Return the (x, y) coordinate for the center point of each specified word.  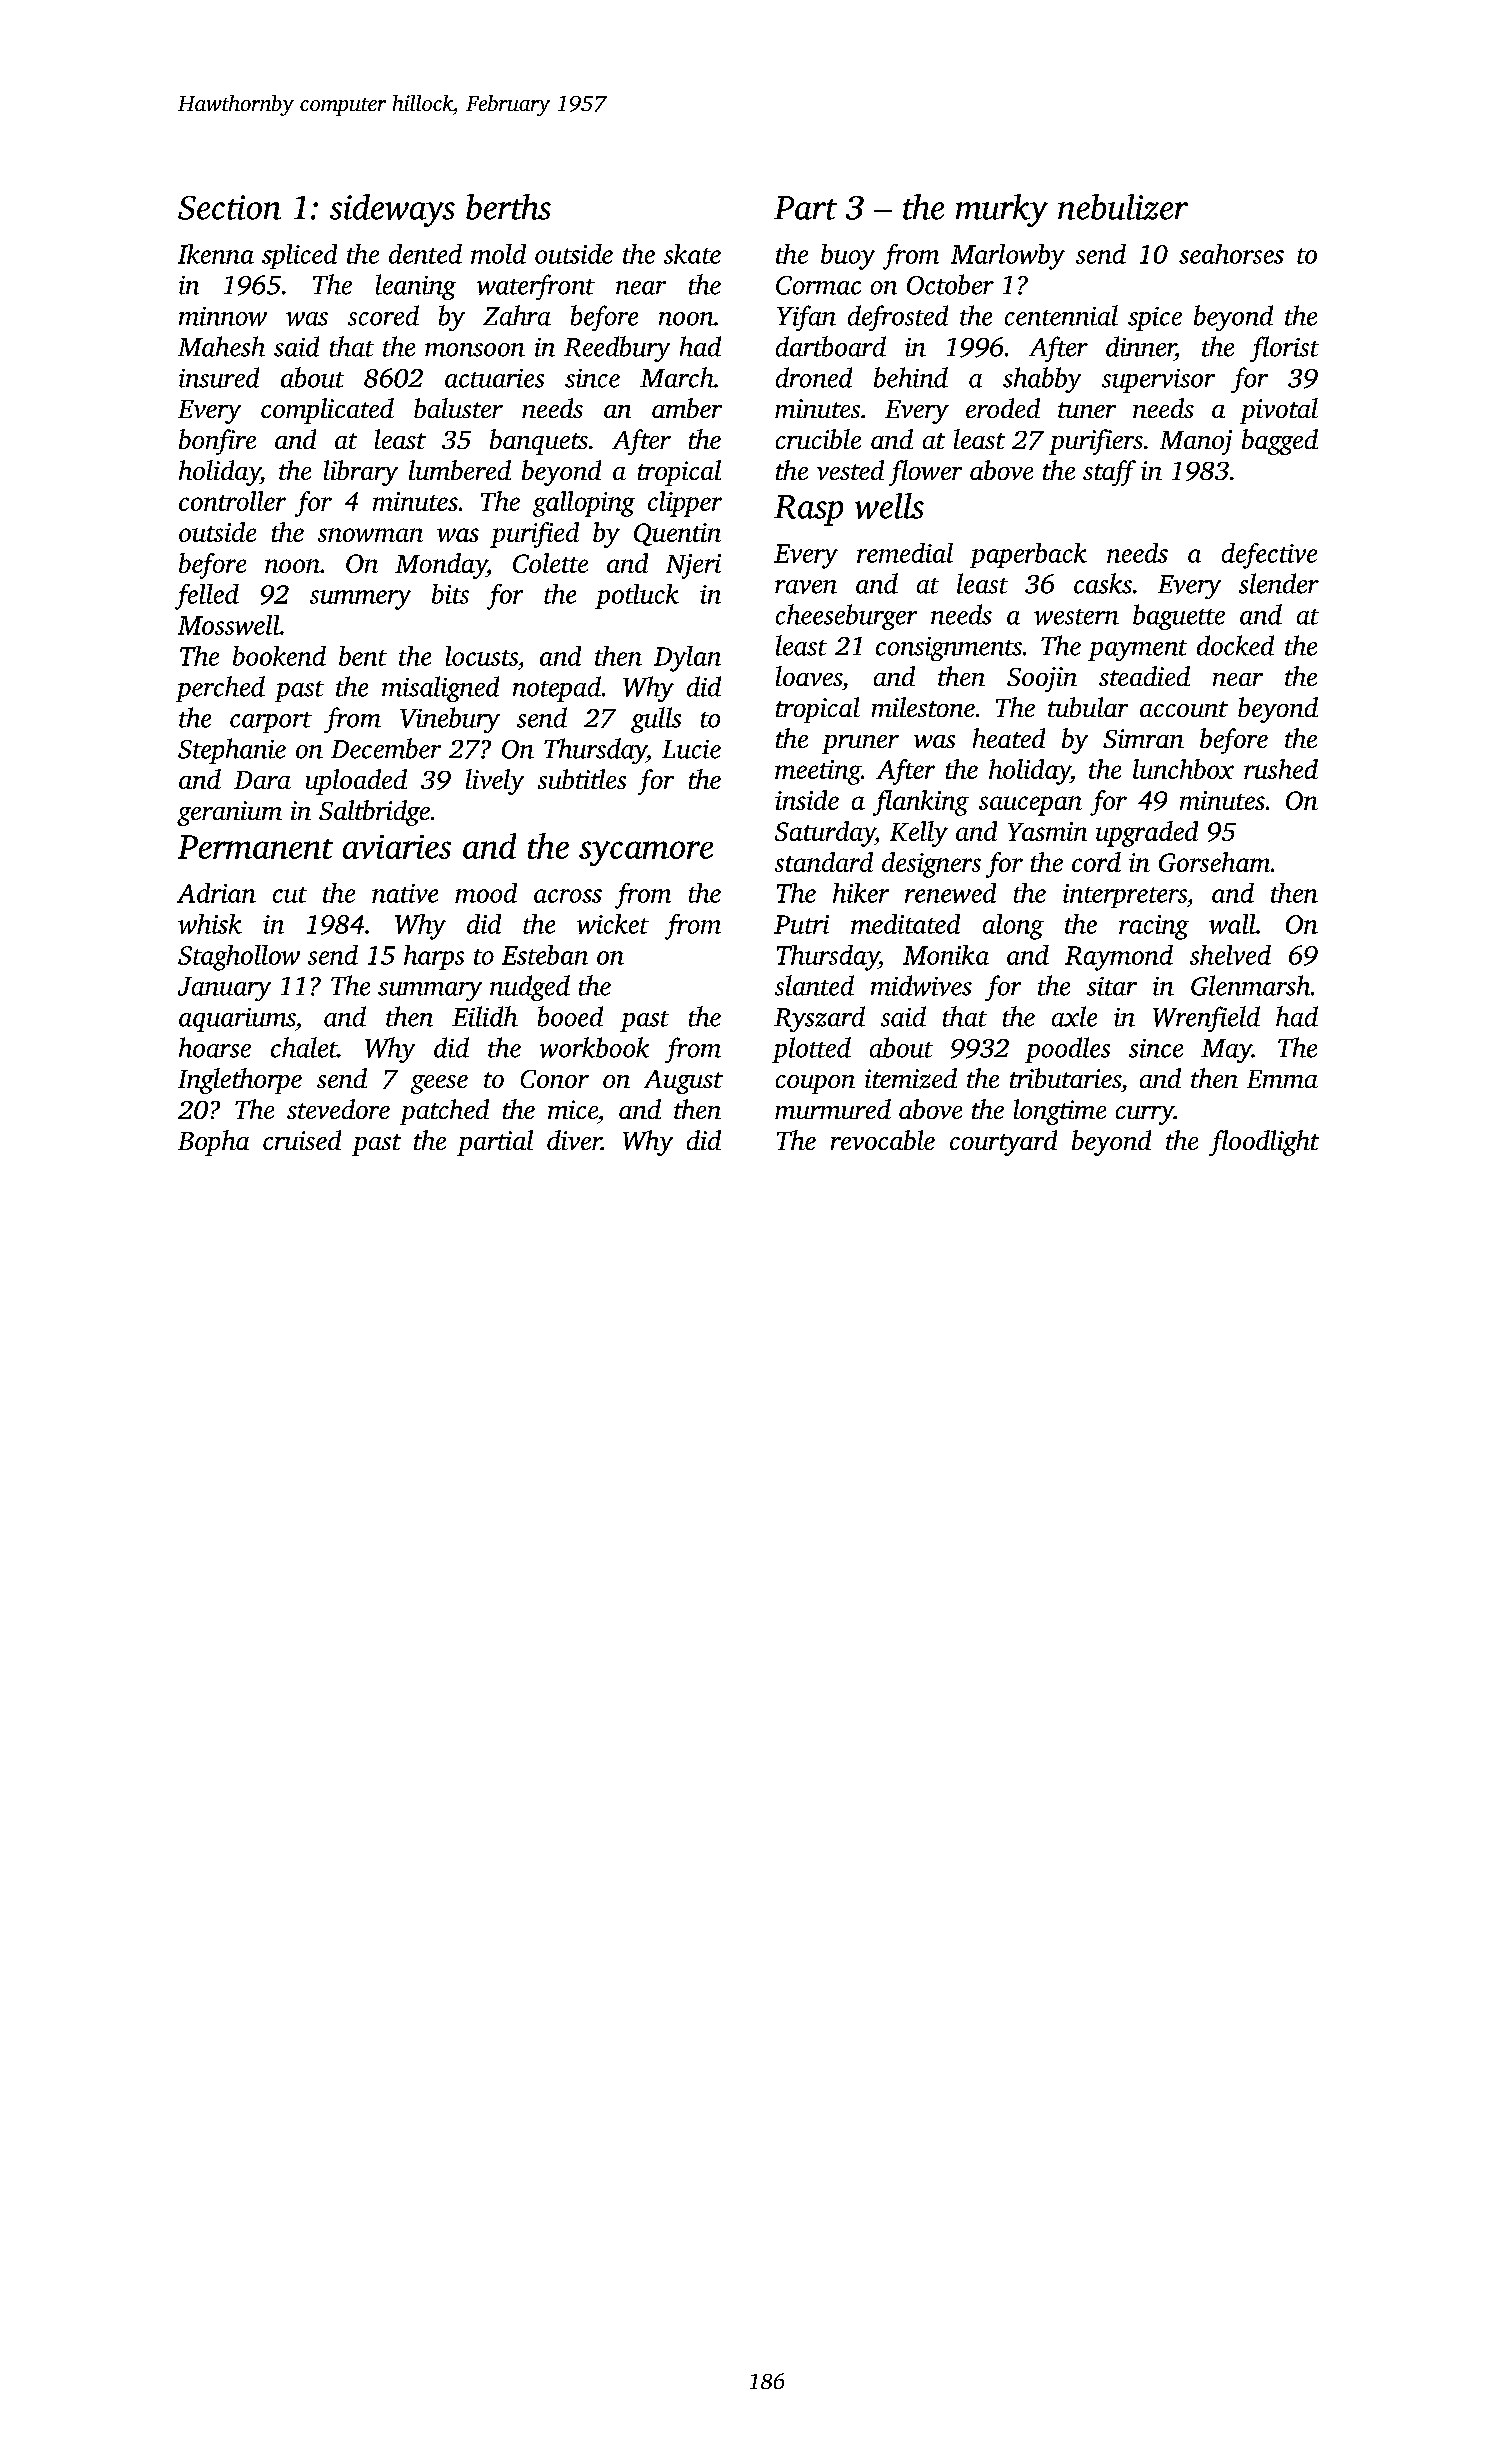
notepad (557, 689)
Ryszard (819, 1019)
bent (363, 656)
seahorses (1231, 254)
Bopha (213, 1143)
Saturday (825, 834)
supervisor (1158, 381)
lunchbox (1183, 769)
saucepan (1030, 806)
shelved (1230, 955)
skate (692, 254)
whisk (210, 924)
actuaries (494, 378)
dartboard (831, 346)
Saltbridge (374, 813)
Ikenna (216, 254)
